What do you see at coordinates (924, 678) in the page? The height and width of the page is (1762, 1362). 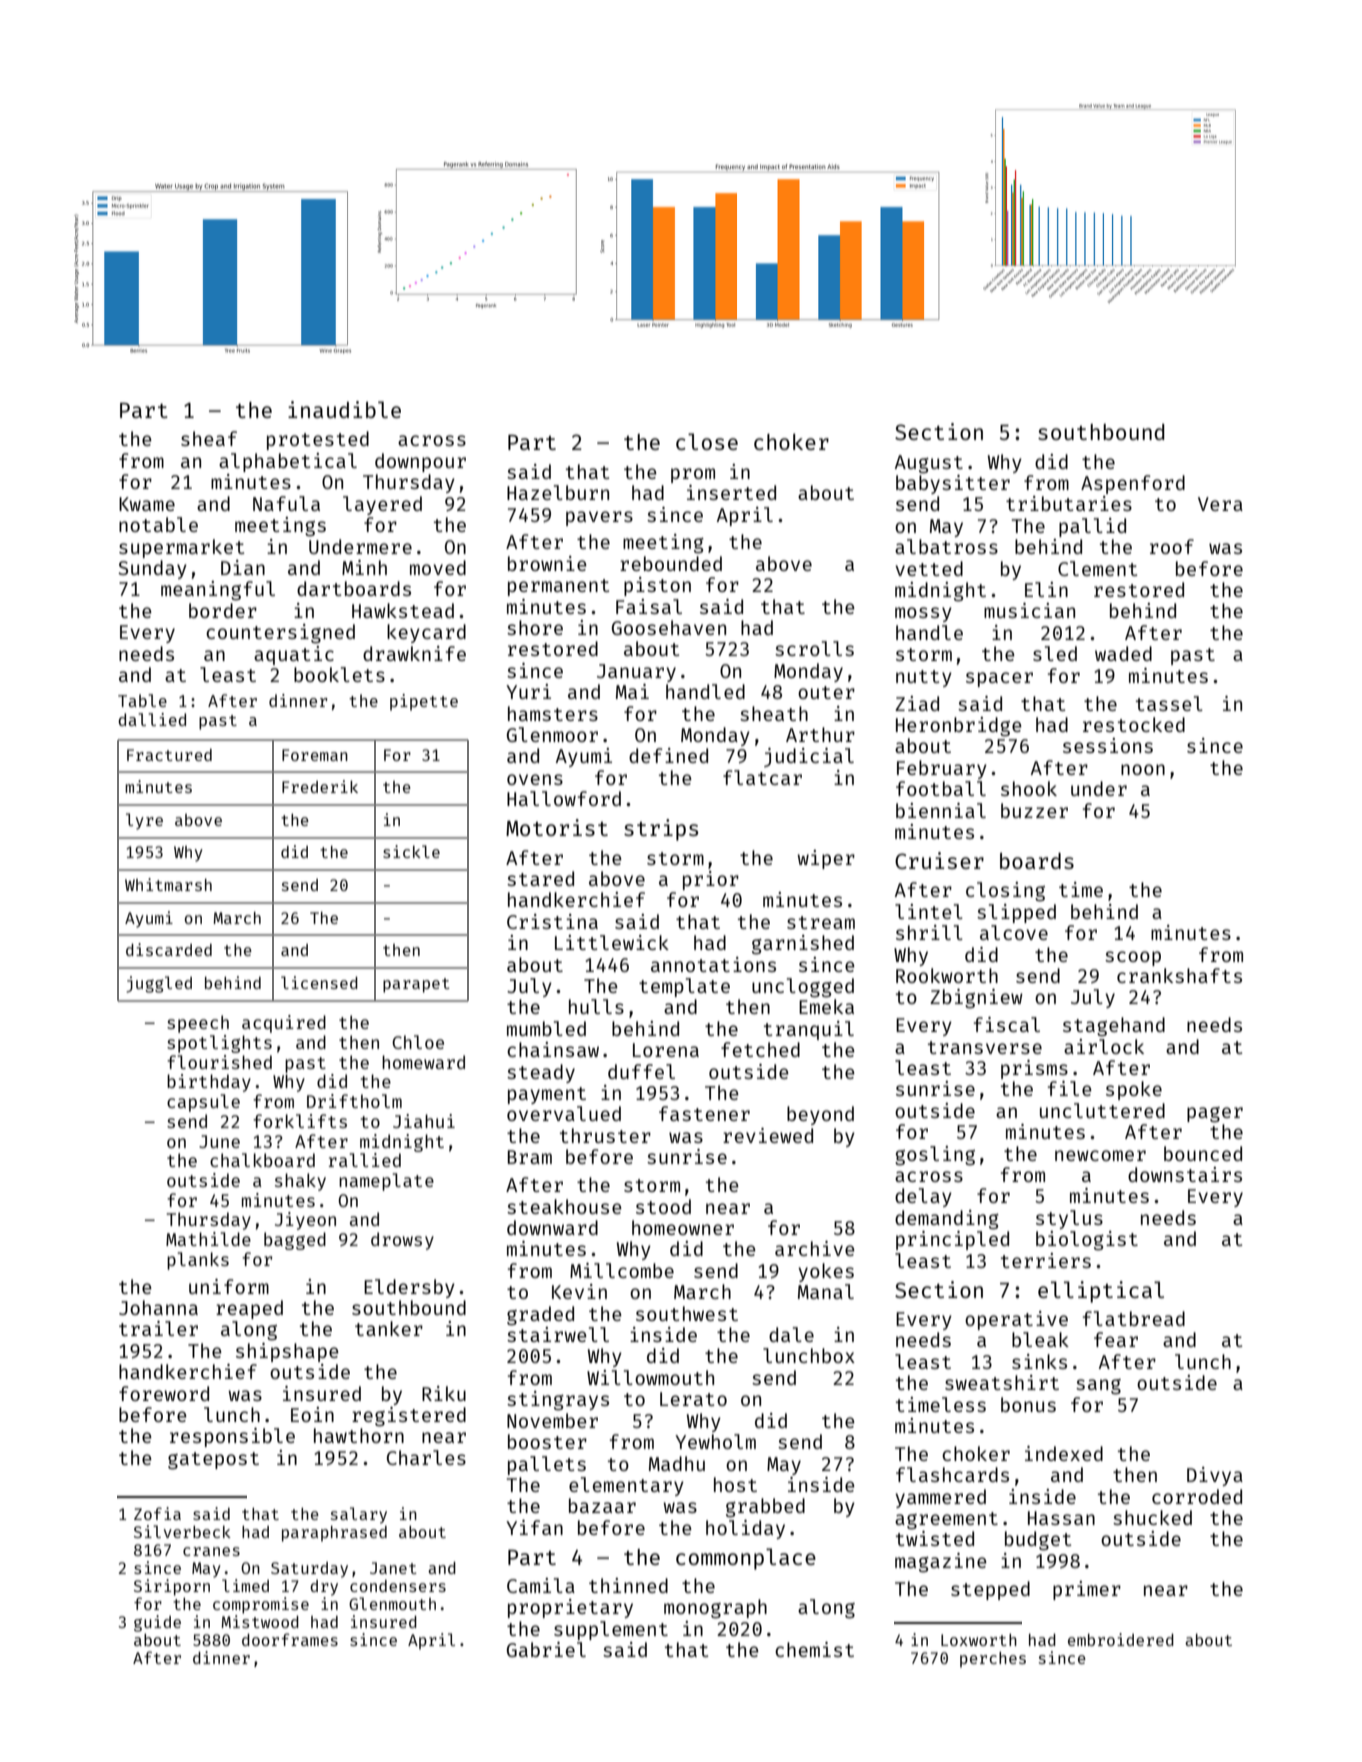 I see `nutty` at bounding box center [924, 678].
